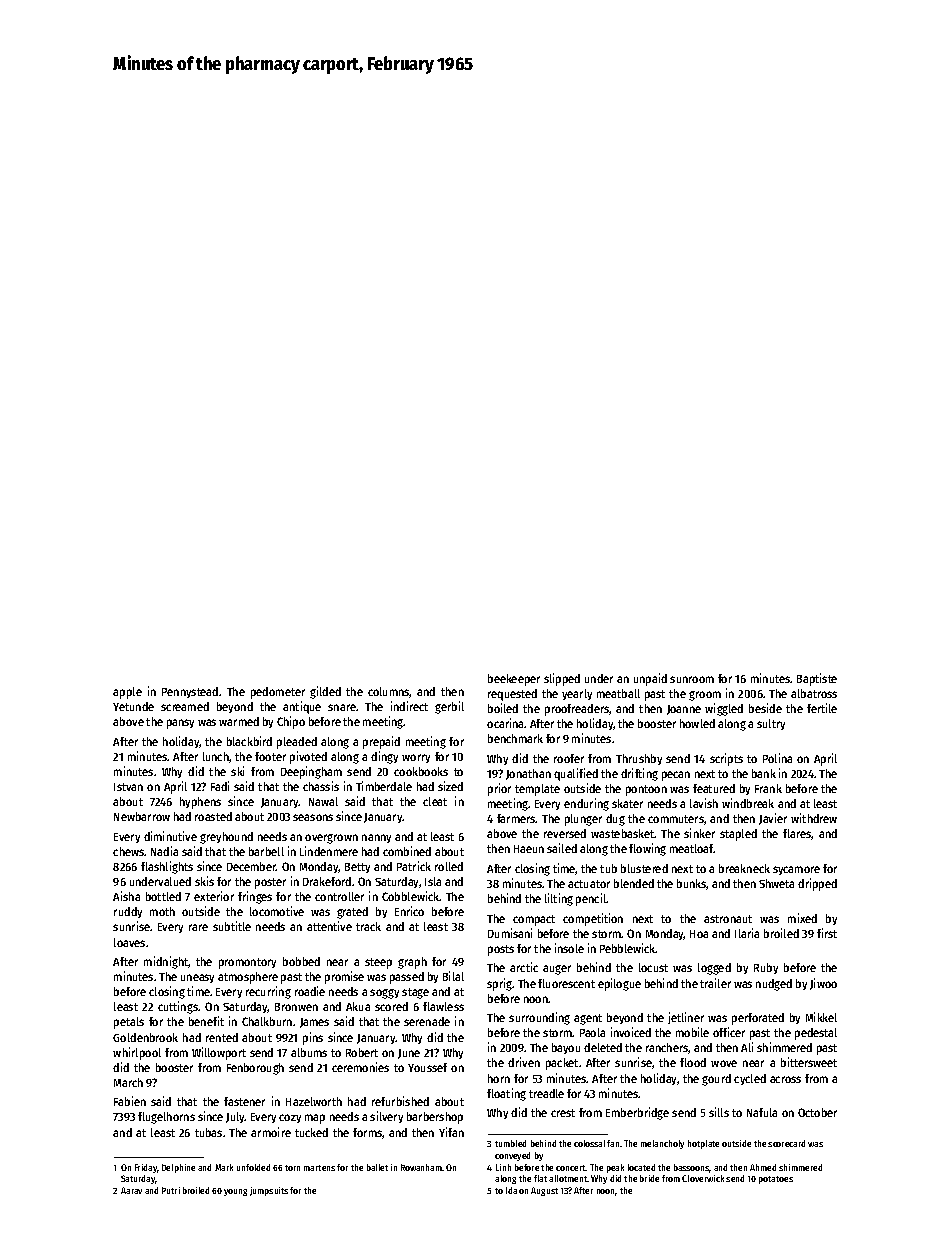 This document has height=1233, width=952. Describe the element at coordinates (514, 680) in the document. I see `beekeeper` at that location.
